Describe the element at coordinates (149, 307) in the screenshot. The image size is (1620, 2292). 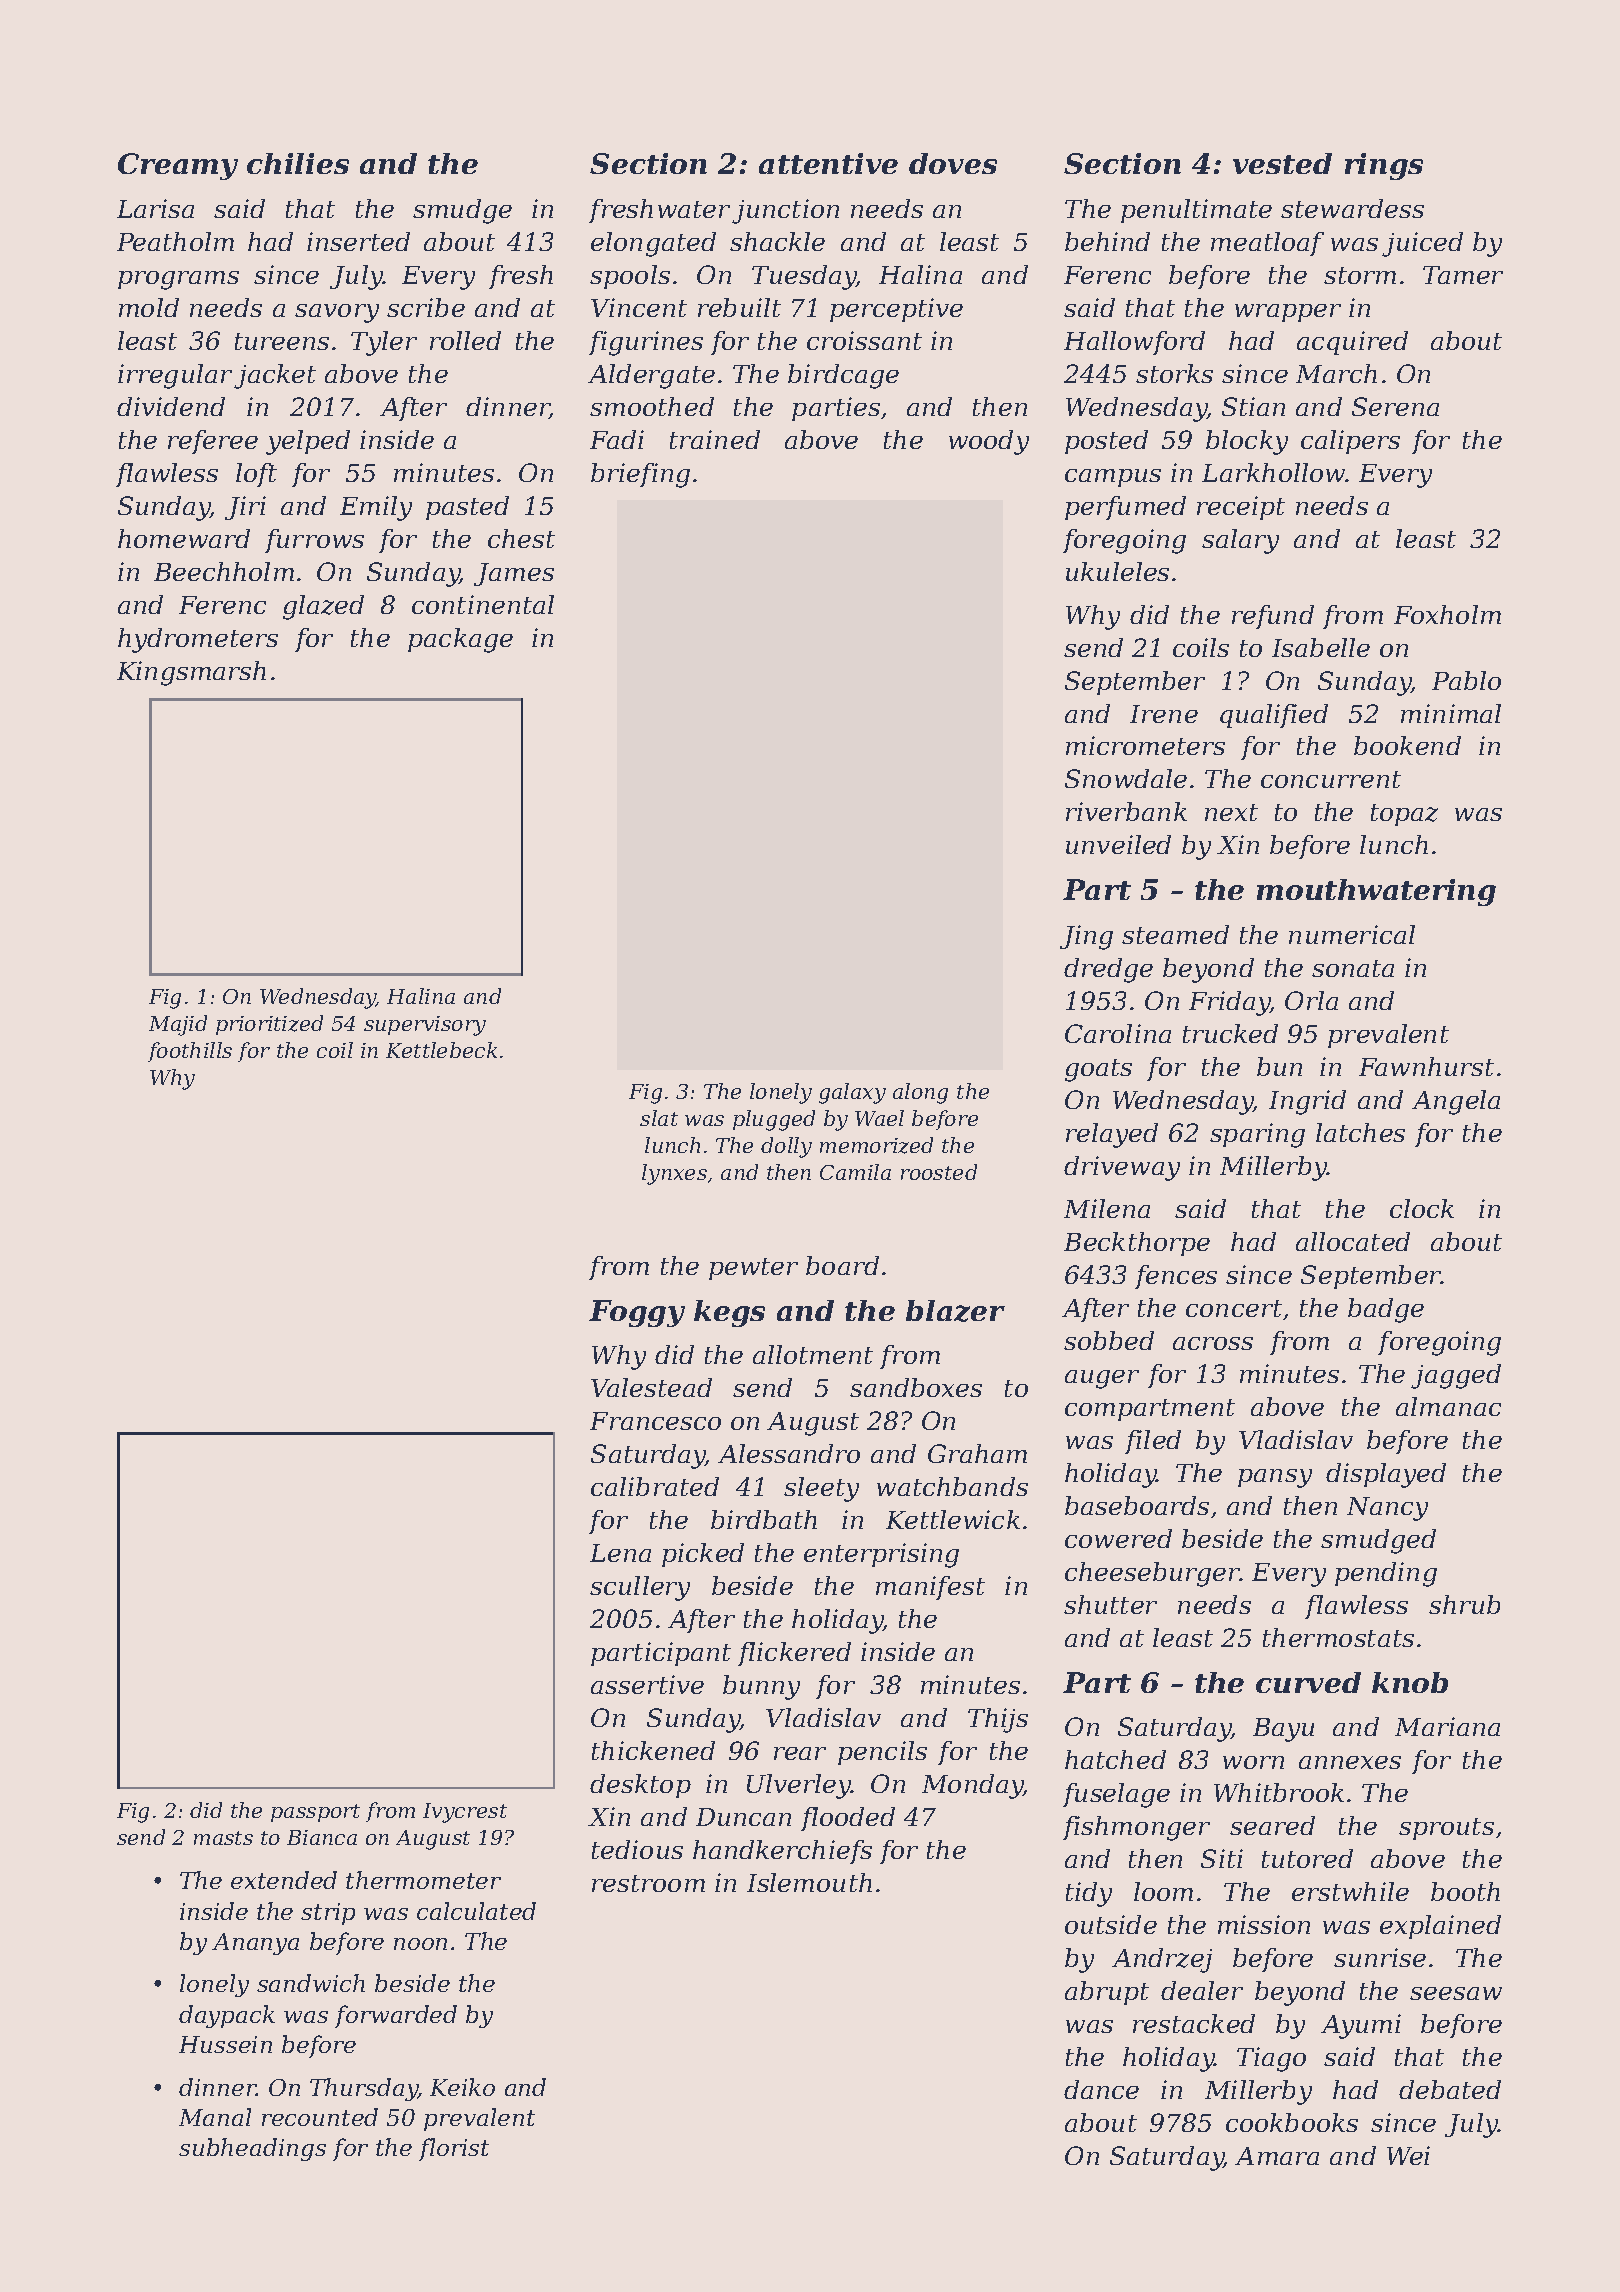
I see `mold` at that location.
